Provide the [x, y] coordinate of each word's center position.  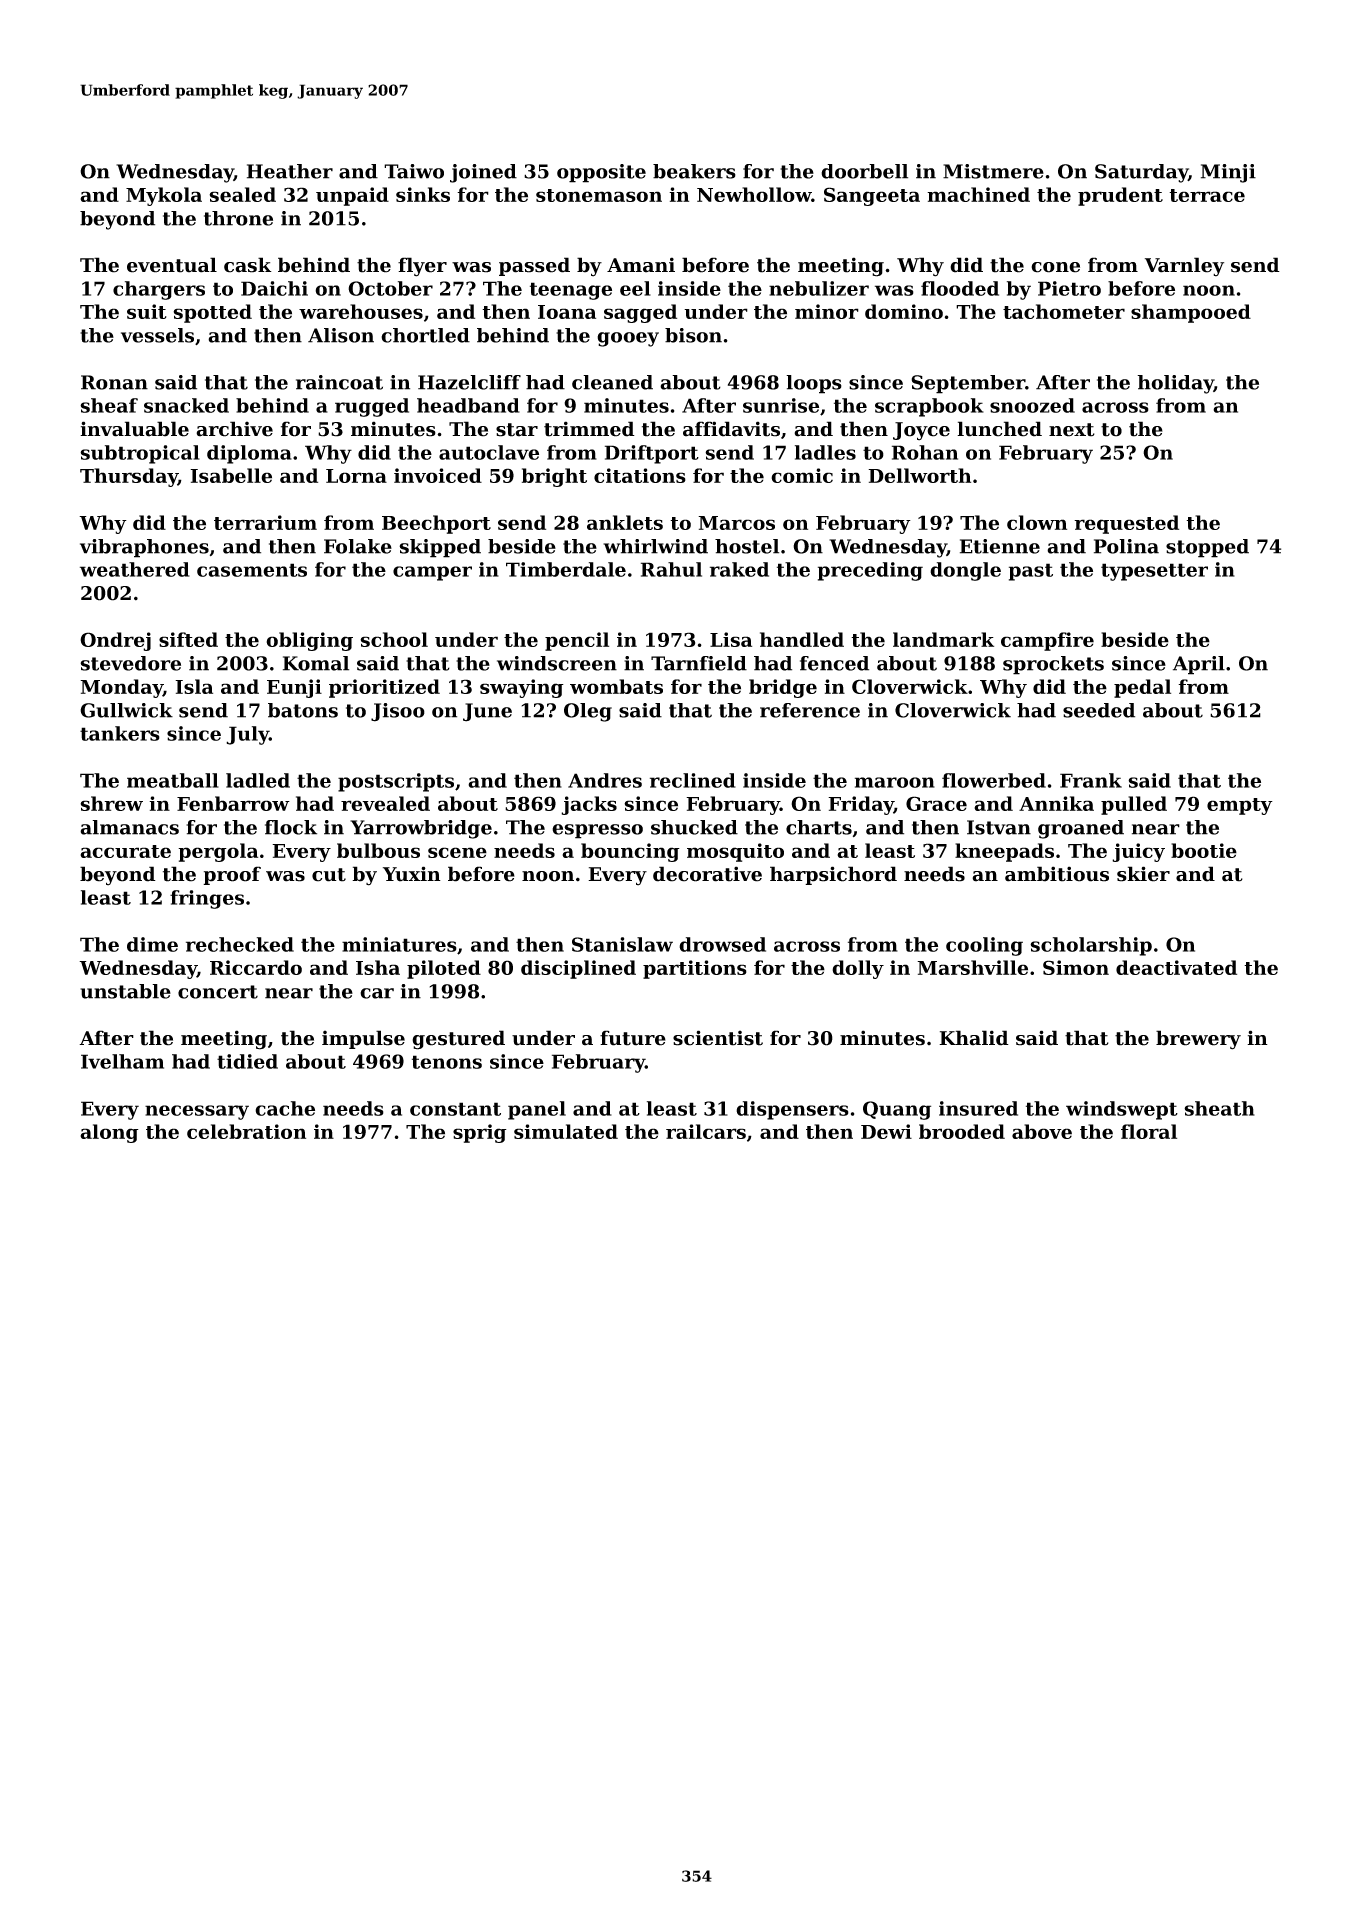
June [487, 712]
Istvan [999, 827]
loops [814, 384]
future [633, 1038]
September [968, 384]
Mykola [164, 196]
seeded [1099, 710]
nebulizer [819, 288]
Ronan [114, 382]
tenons [447, 1062]
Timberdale [566, 569]
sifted [188, 639]
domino [904, 311]
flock [291, 827]
